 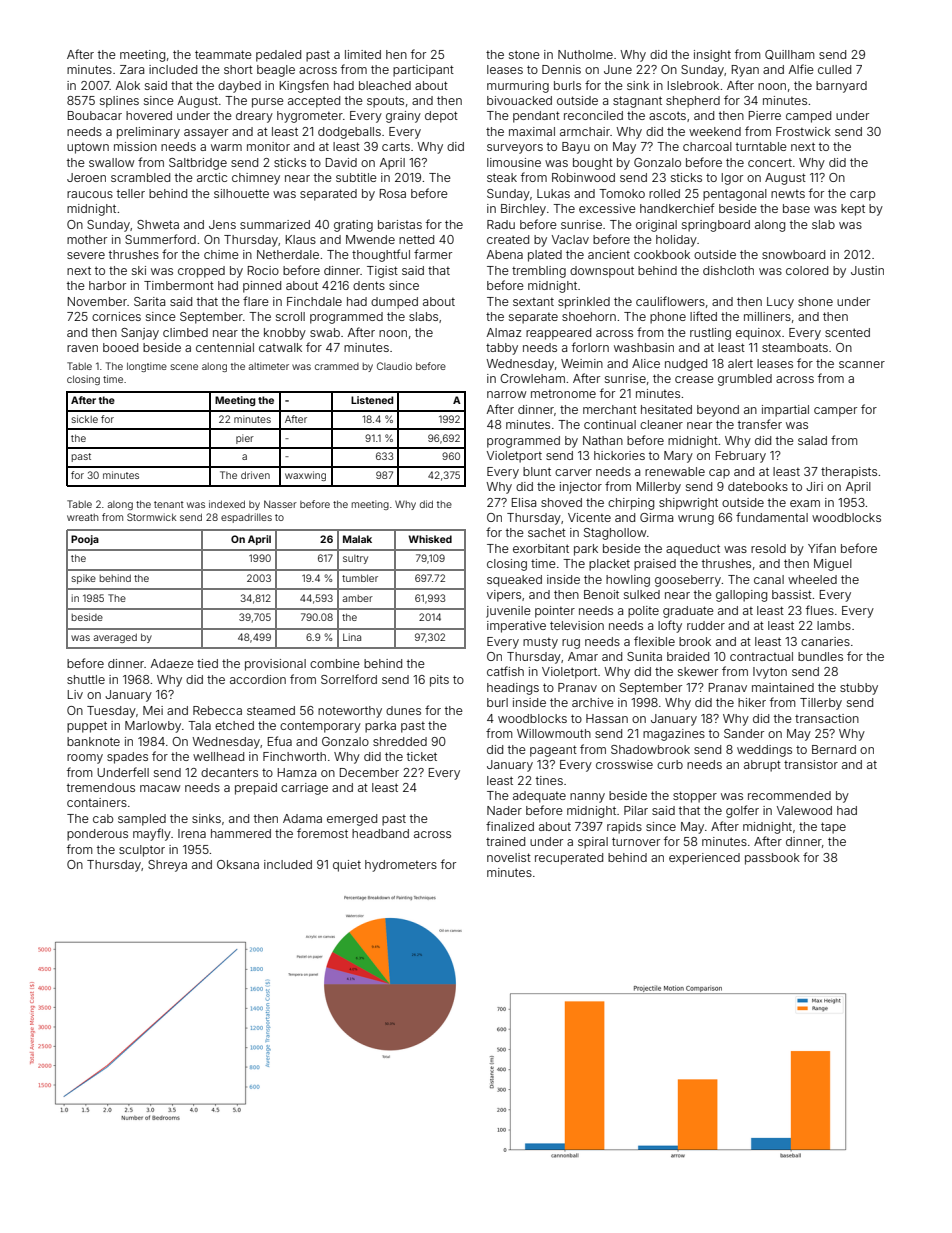 What do you see at coordinates (86, 255) in the document?
I see `severe` at bounding box center [86, 255].
